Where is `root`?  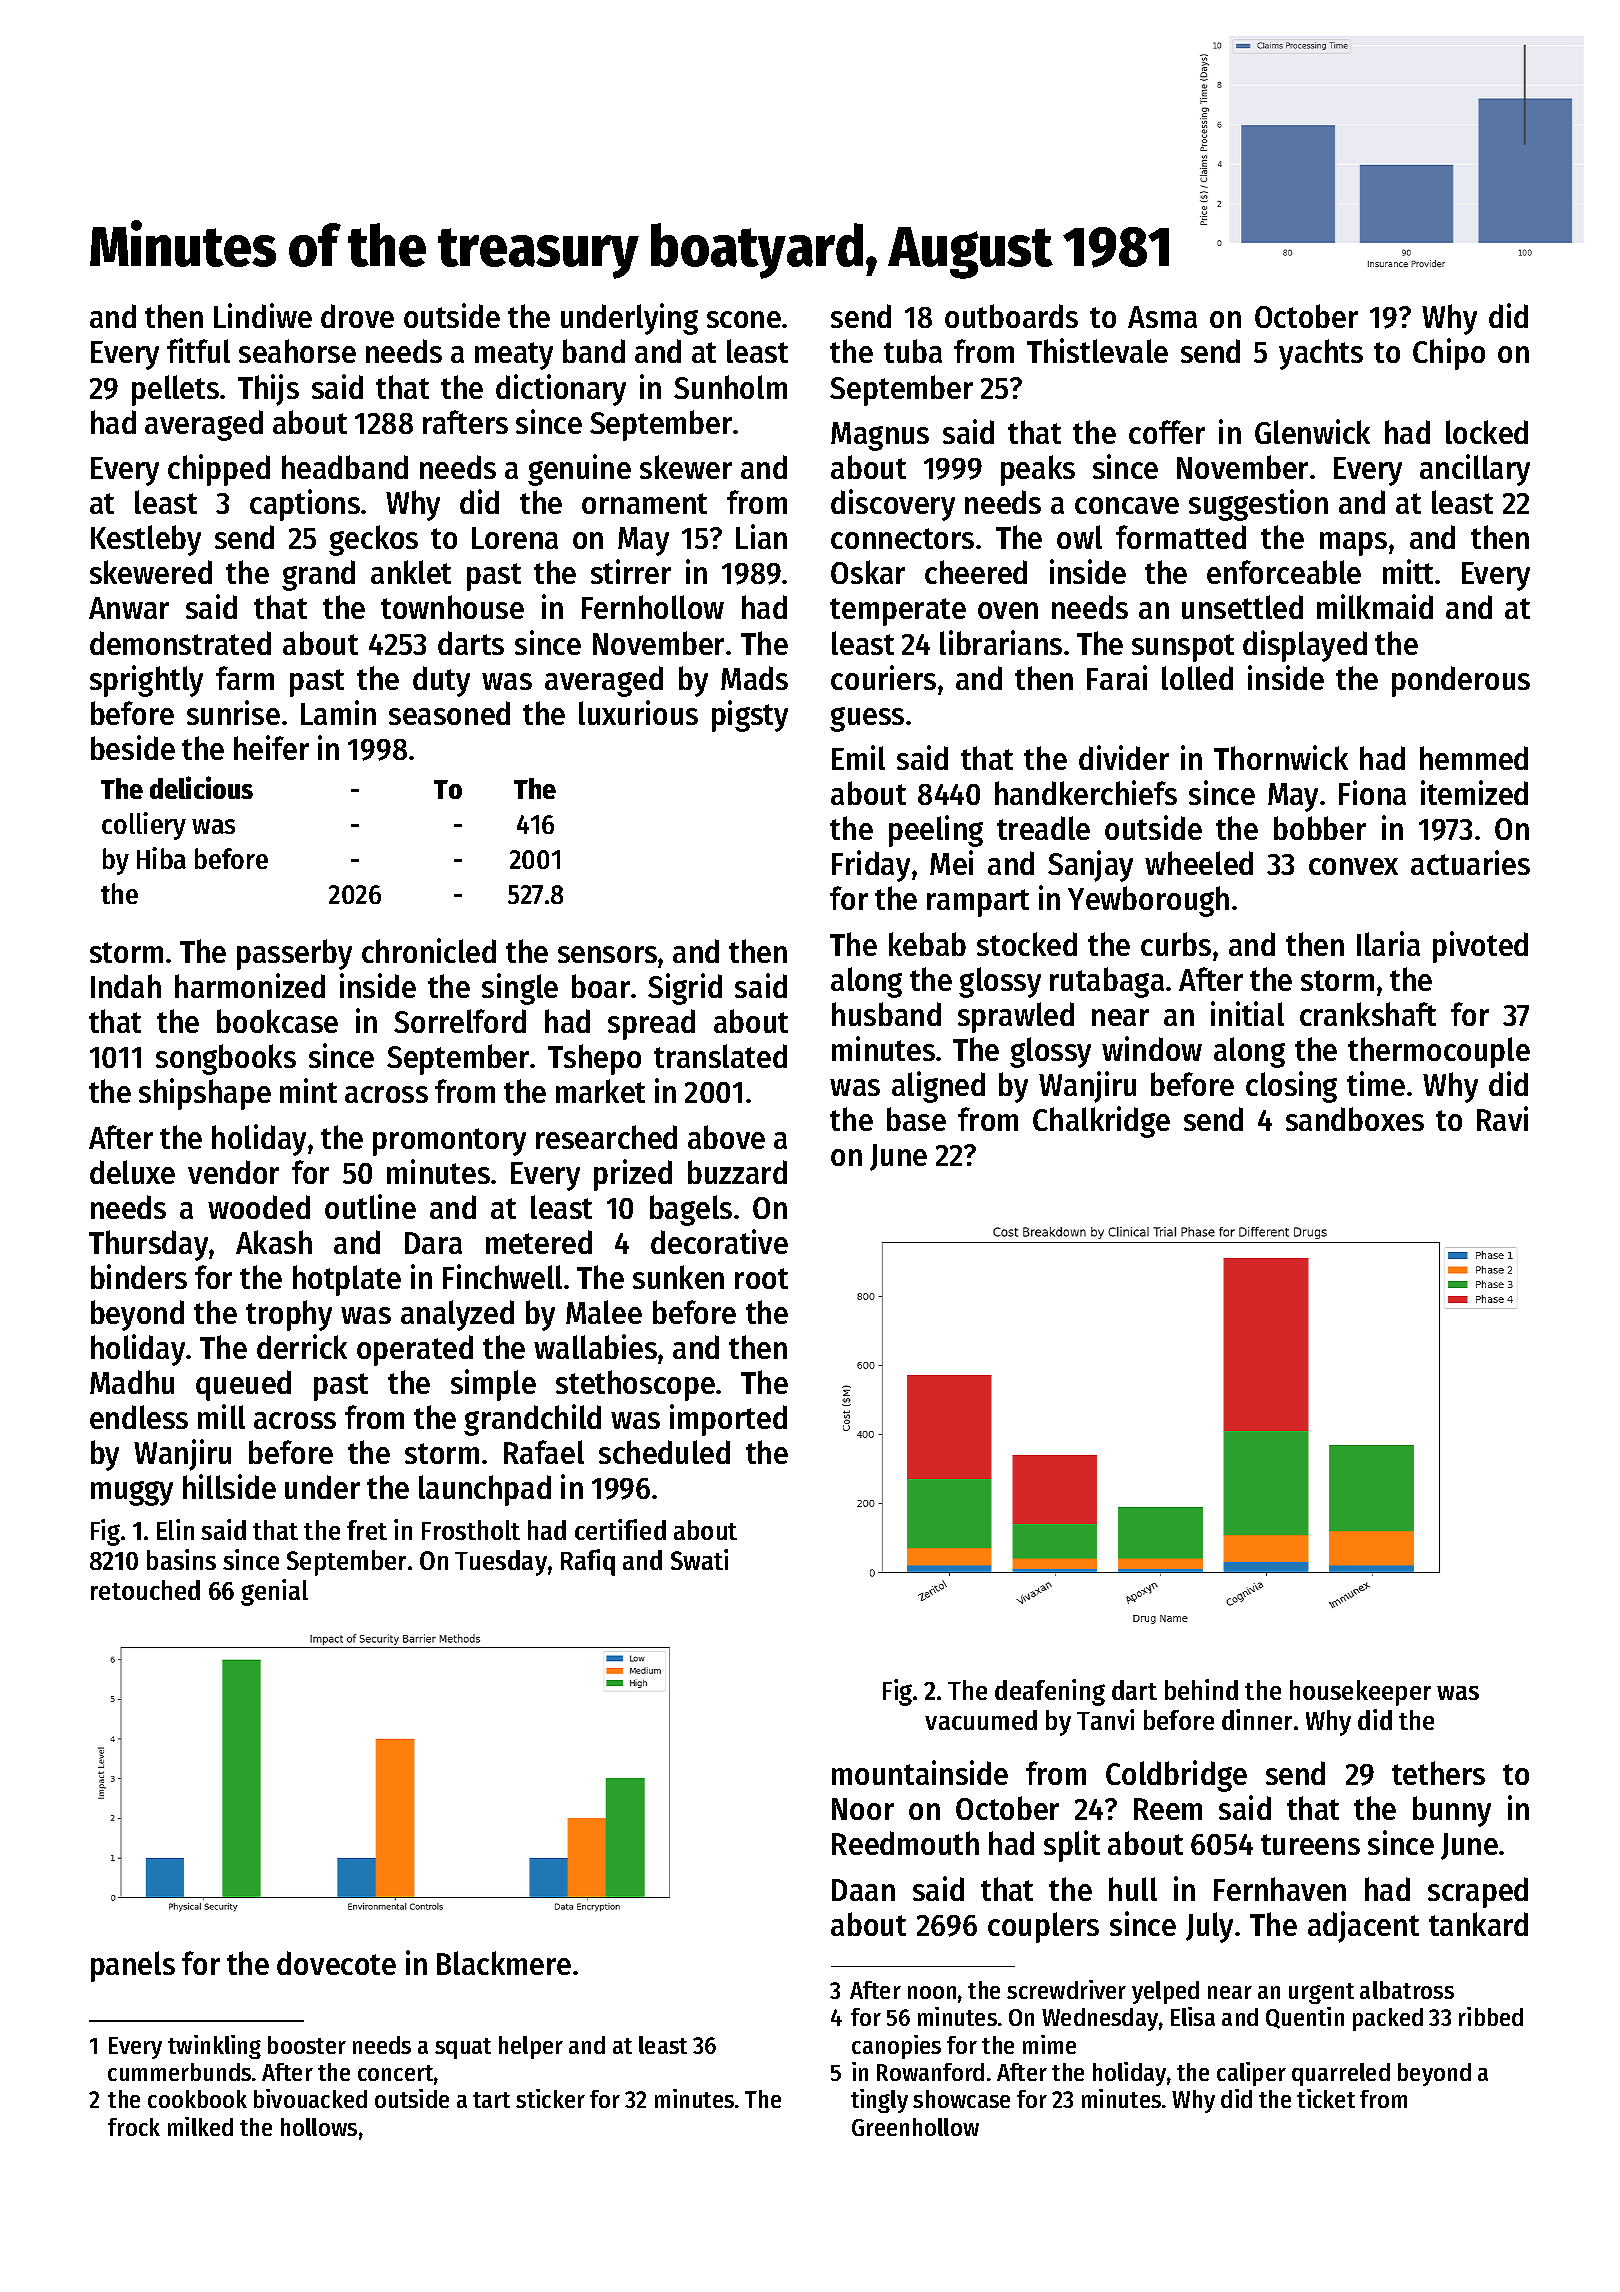
root is located at coordinates (761, 1278).
